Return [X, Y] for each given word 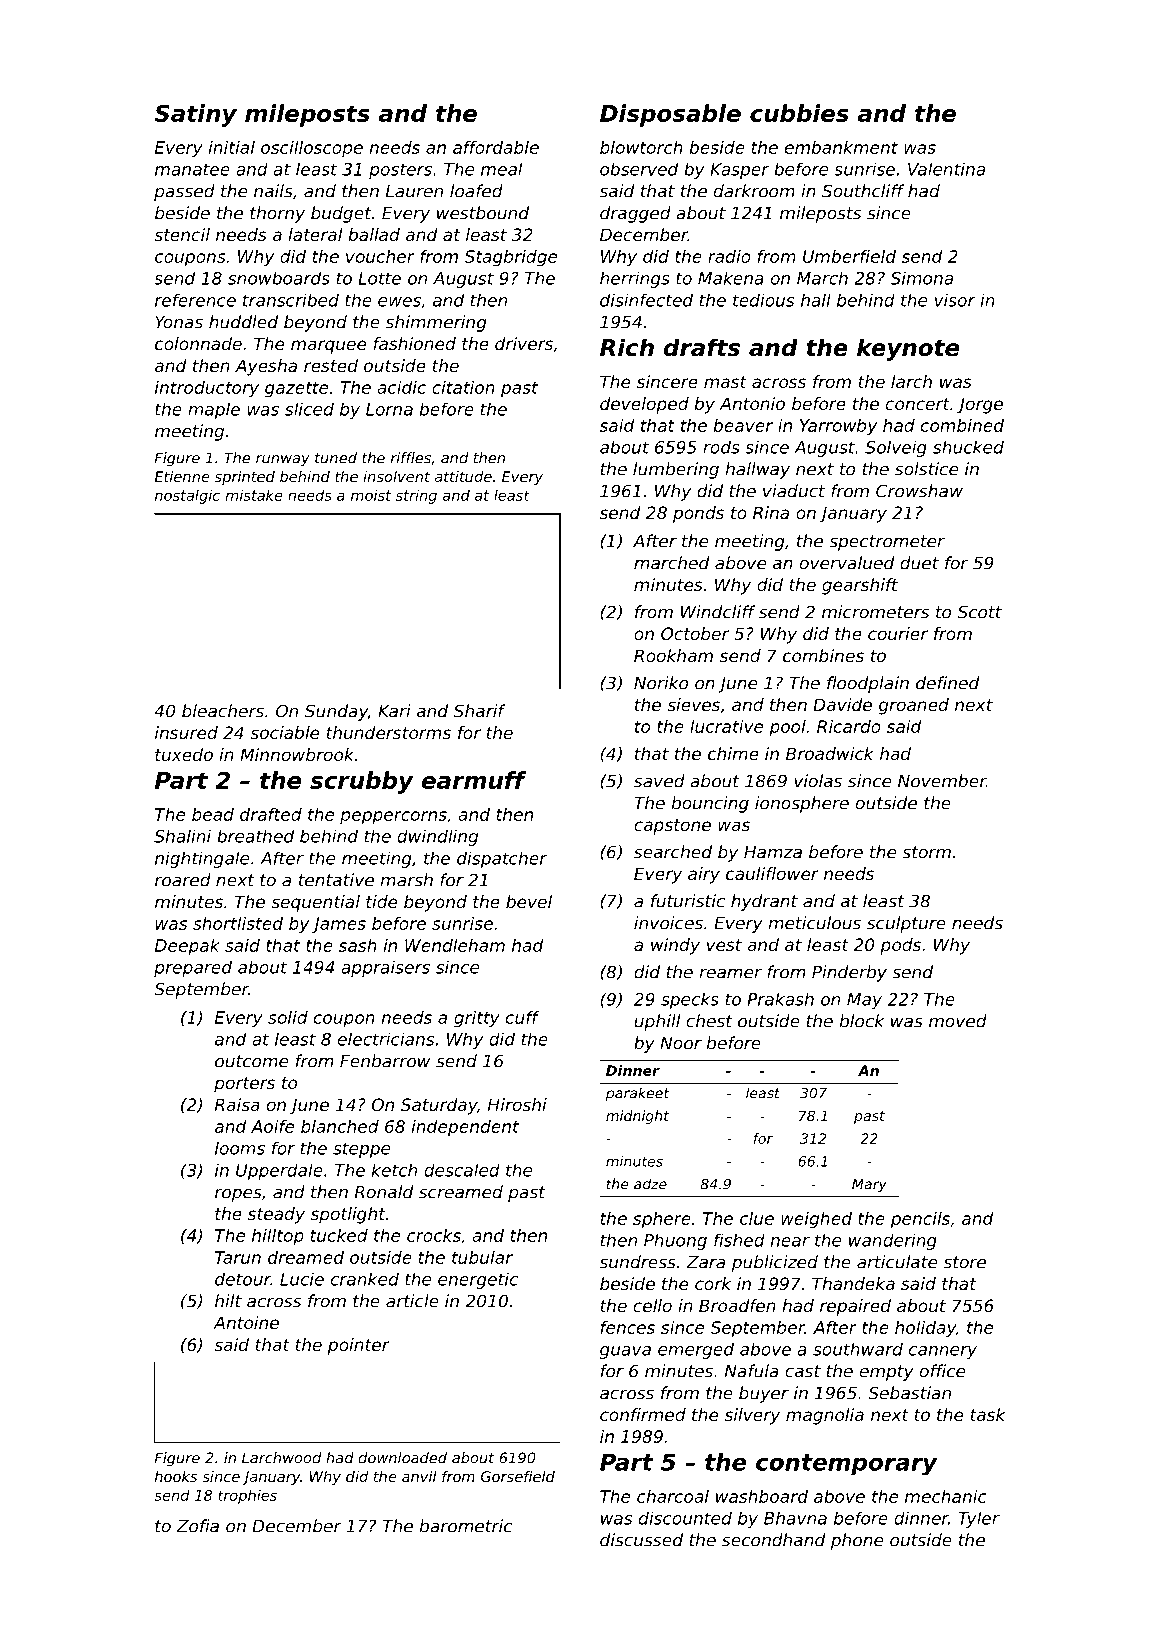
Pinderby [849, 973]
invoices [668, 923]
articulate [897, 1262]
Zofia [197, 1526]
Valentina [946, 169]
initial [231, 147]
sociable [284, 732]
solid [288, 1017]
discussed [641, 1540]
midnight [637, 1117]
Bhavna [795, 1518]
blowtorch [641, 147]
